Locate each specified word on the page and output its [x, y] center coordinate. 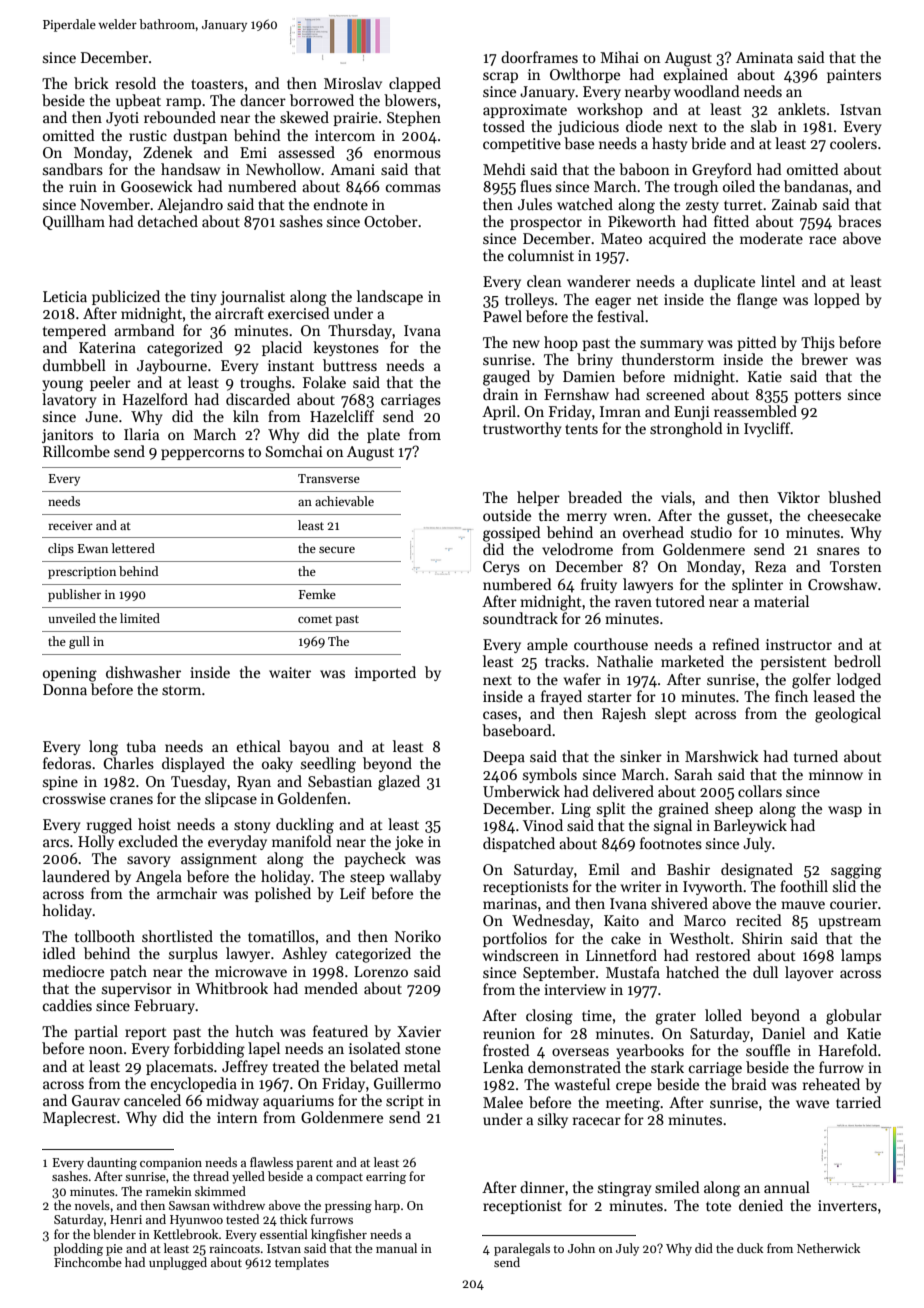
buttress [350, 365]
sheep [734, 809]
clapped [415, 84]
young [62, 386]
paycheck [375, 859]
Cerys [501, 568]
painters [854, 76]
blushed [854, 497]
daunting [112, 1163]
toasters [217, 84]
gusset [748, 518]
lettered [133, 548]
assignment [219, 860]
